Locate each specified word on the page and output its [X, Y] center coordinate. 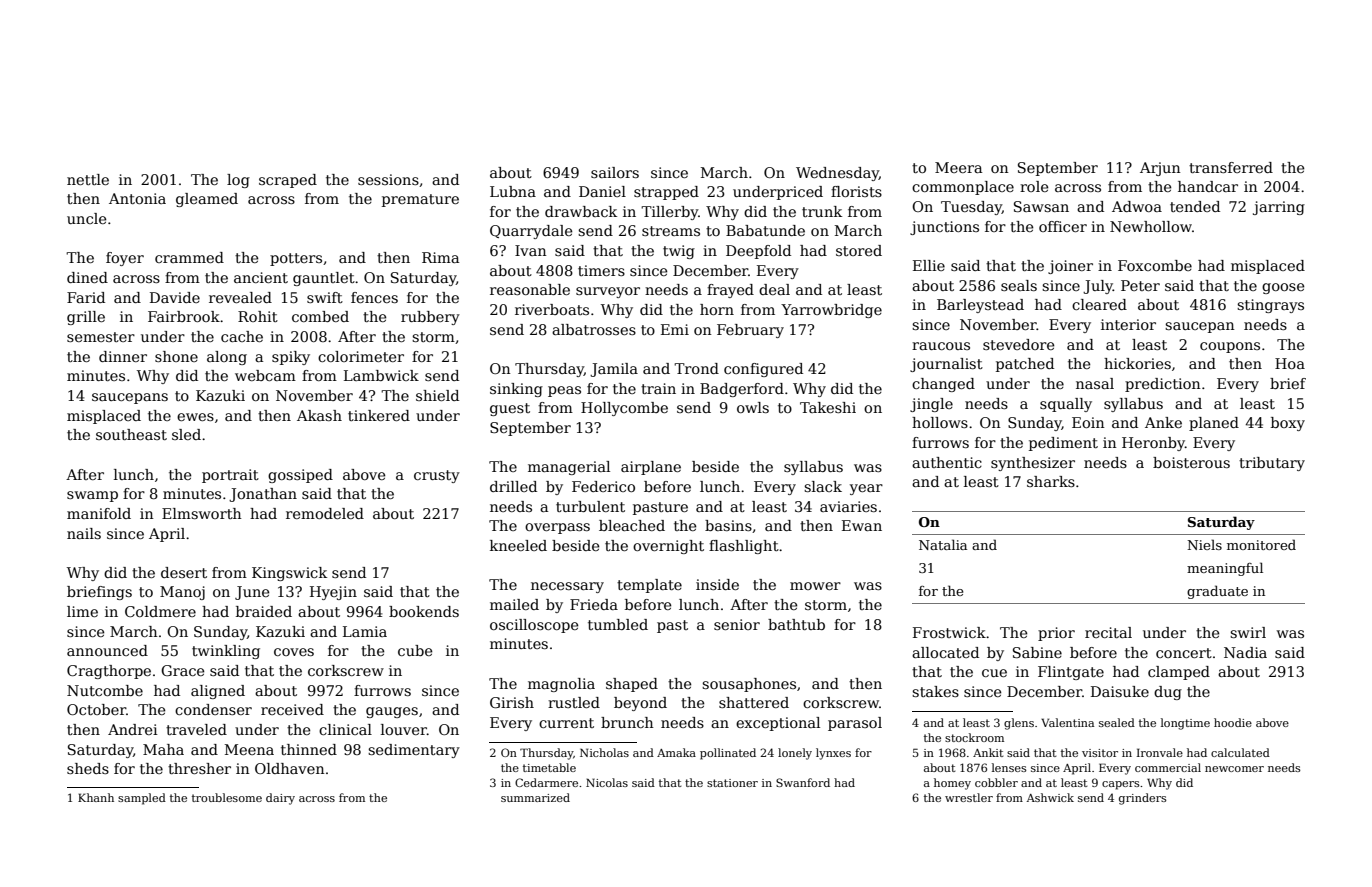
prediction [1163, 385]
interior [1128, 324]
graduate [1217, 592]
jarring [1279, 208]
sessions [388, 179]
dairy [280, 799]
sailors [615, 172]
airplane [651, 468]
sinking [516, 390]
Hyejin [333, 593]
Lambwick [381, 375]
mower [815, 586]
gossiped [300, 476]
